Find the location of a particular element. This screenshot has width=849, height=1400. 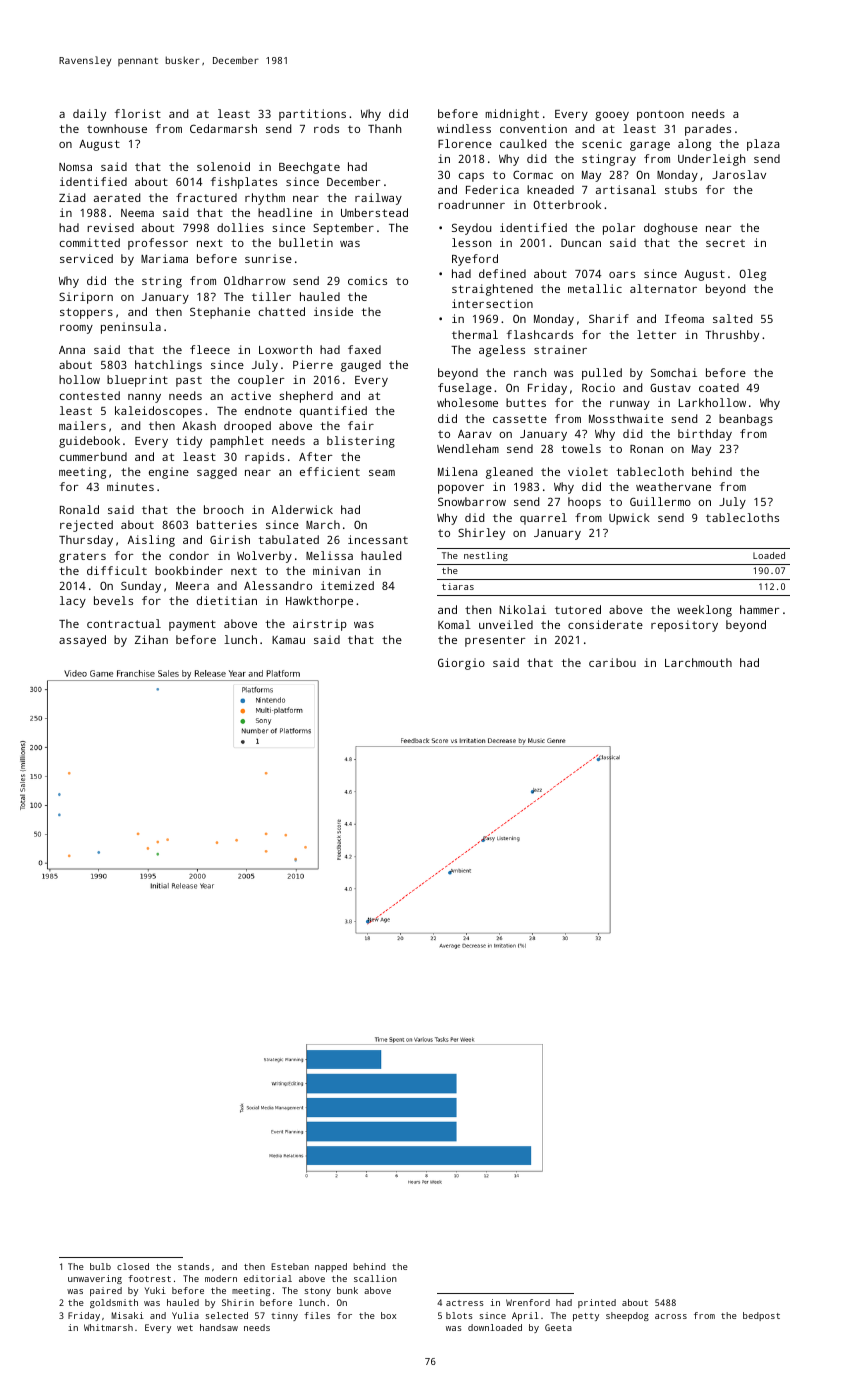

actress is located at coordinates (465, 1303).
